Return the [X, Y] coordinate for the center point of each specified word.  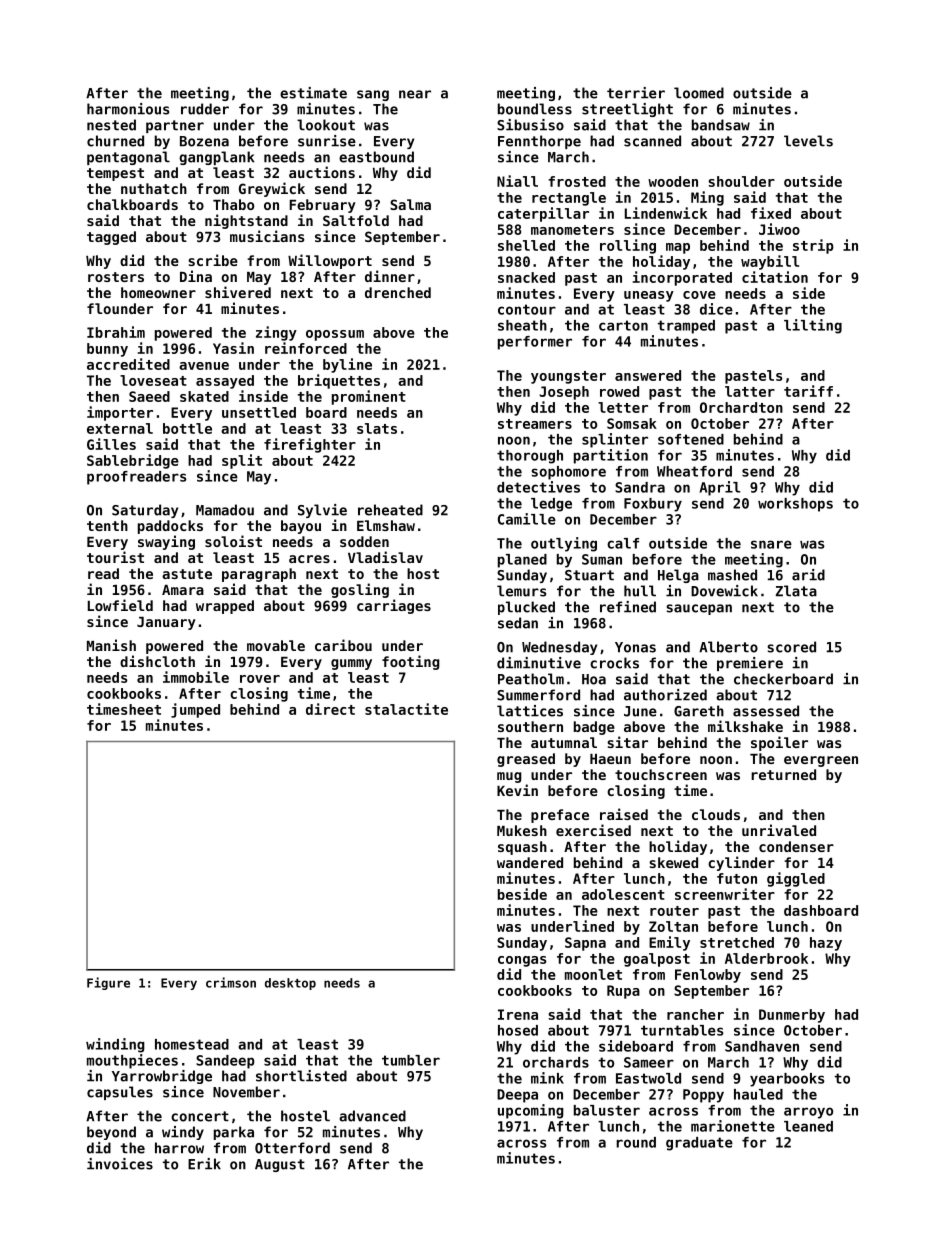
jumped [195, 710]
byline [347, 365]
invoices [120, 1164]
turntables [682, 1030]
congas [522, 961]
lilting [813, 326]
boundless [535, 109]
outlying [564, 544]
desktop [290, 984]
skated [204, 396]
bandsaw [721, 125]
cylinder [741, 863]
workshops [795, 505]
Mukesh [522, 830]
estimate [313, 93]
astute [187, 574]
